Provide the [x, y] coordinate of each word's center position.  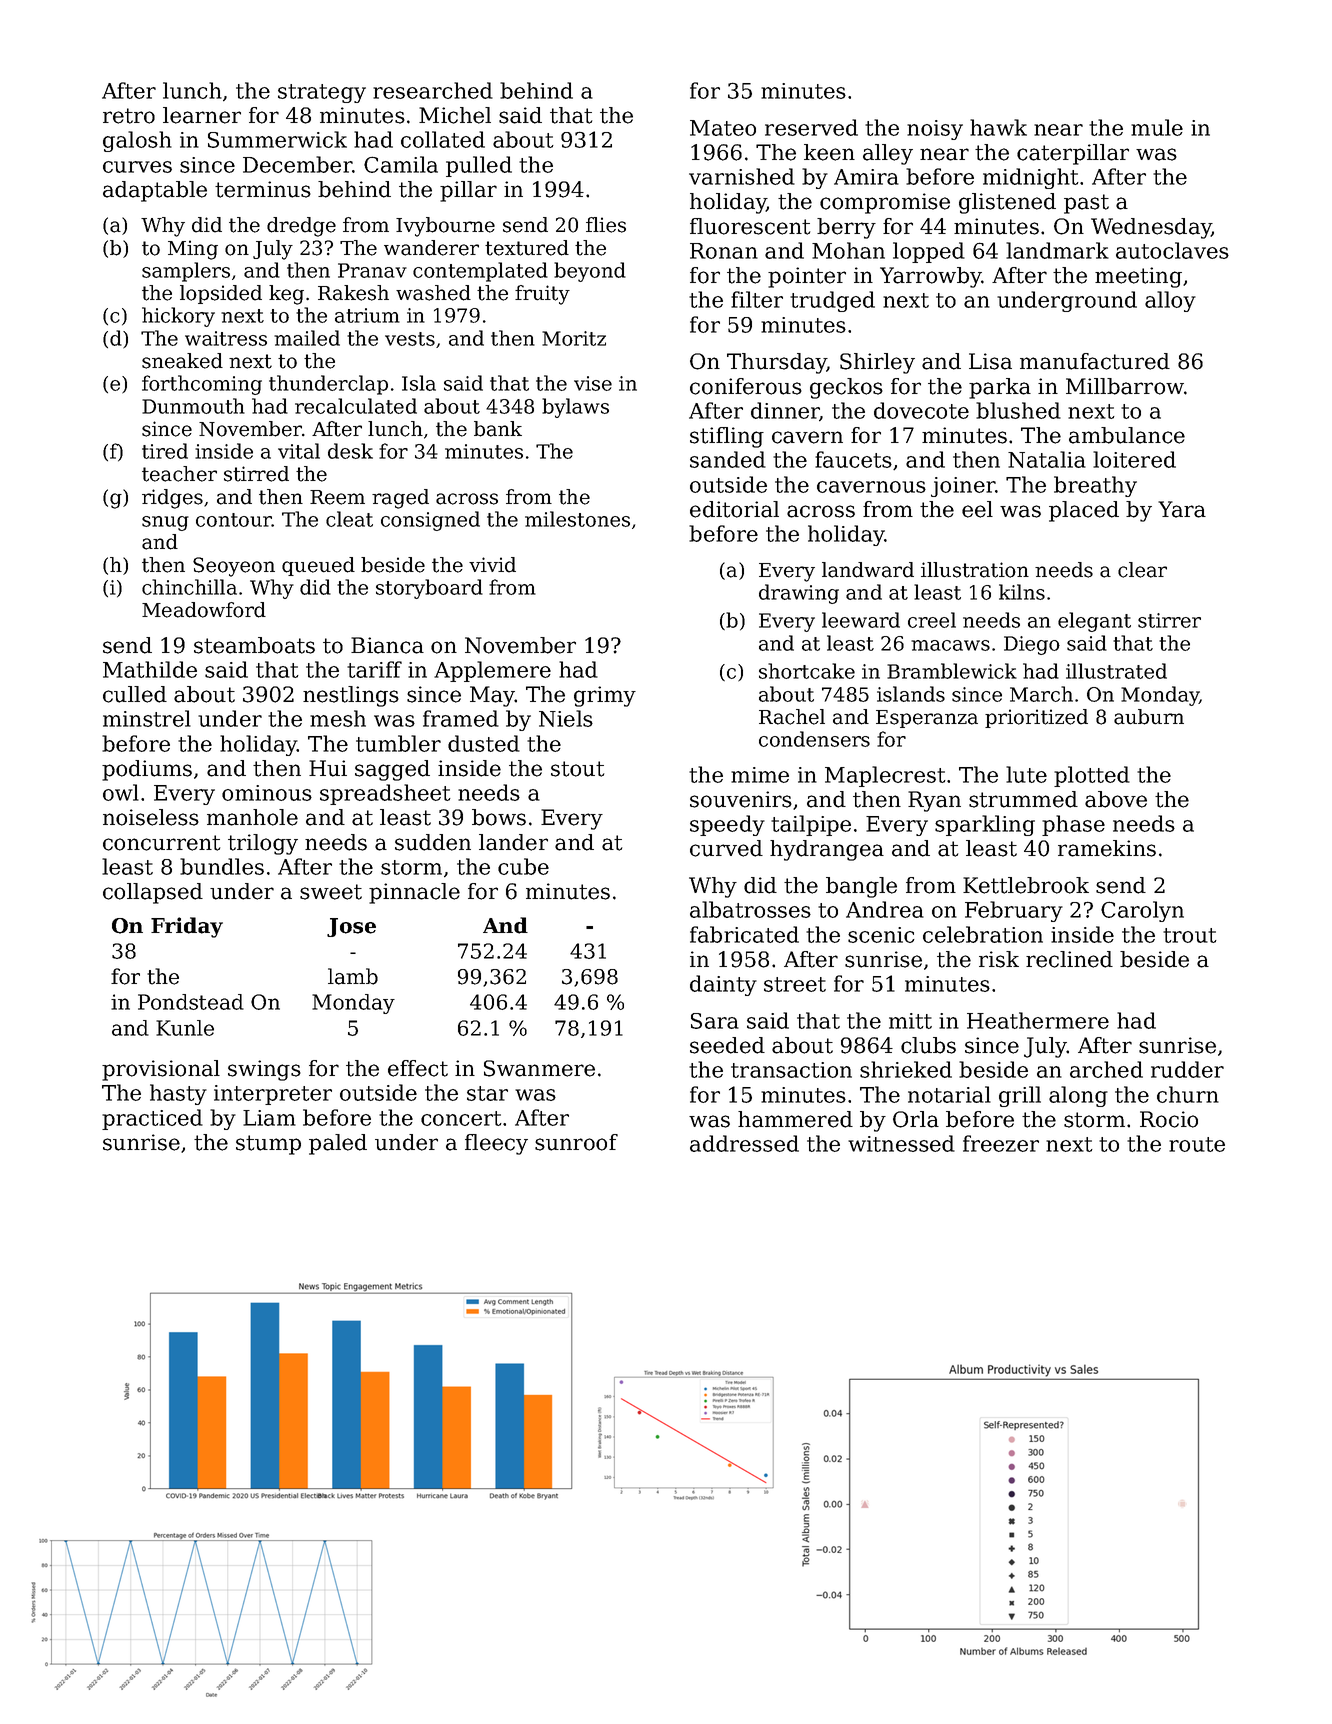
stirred [256, 474]
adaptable [155, 191]
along [1078, 1096]
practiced [152, 1119]
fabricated [744, 934]
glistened [1007, 203]
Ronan [724, 251]
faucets [853, 459]
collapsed [153, 893]
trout [1190, 935]
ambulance [1127, 435]
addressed [744, 1143]
